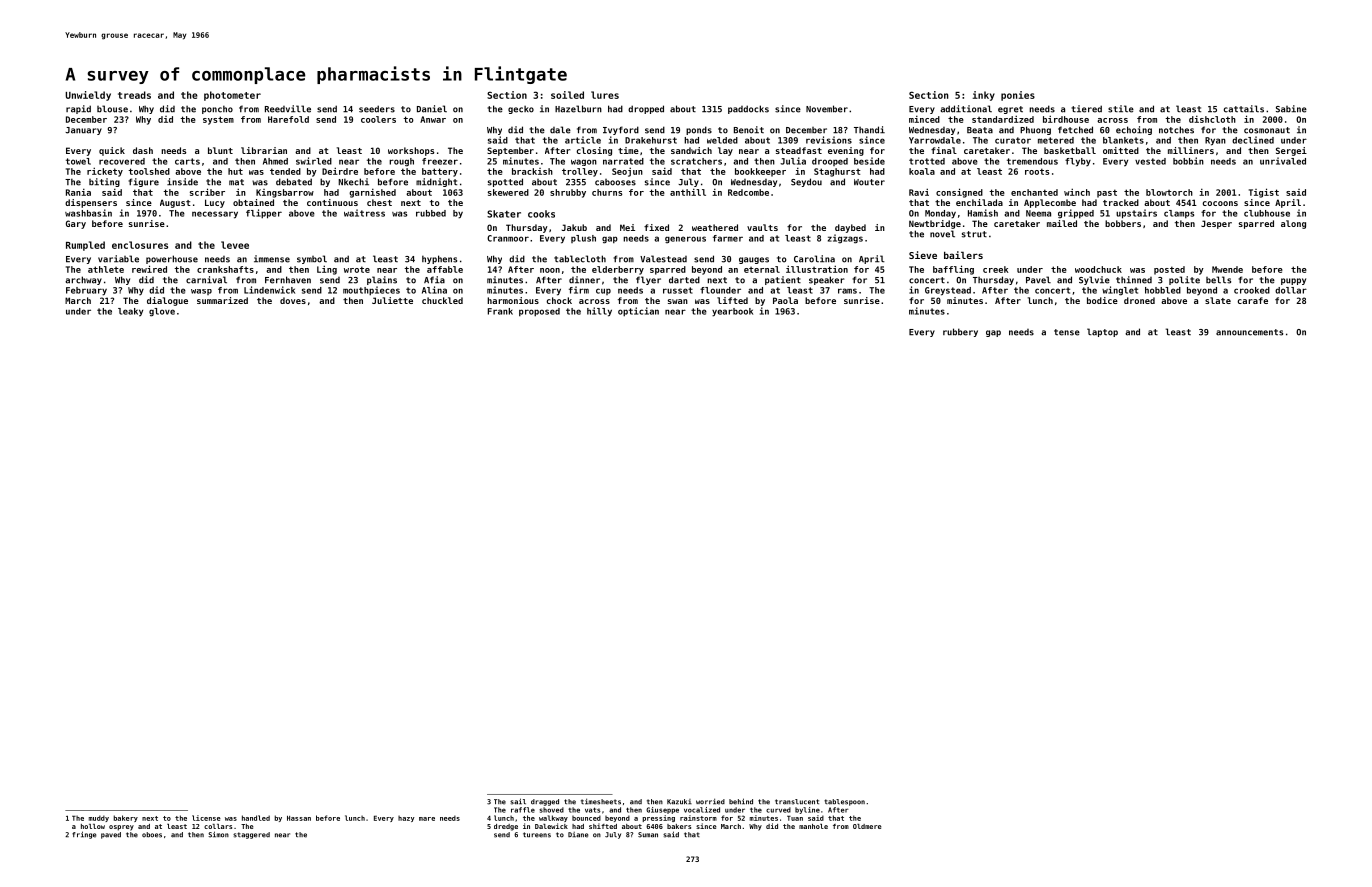  Describe the element at coordinates (537, 835) in the image. I see `tureens` at that location.
